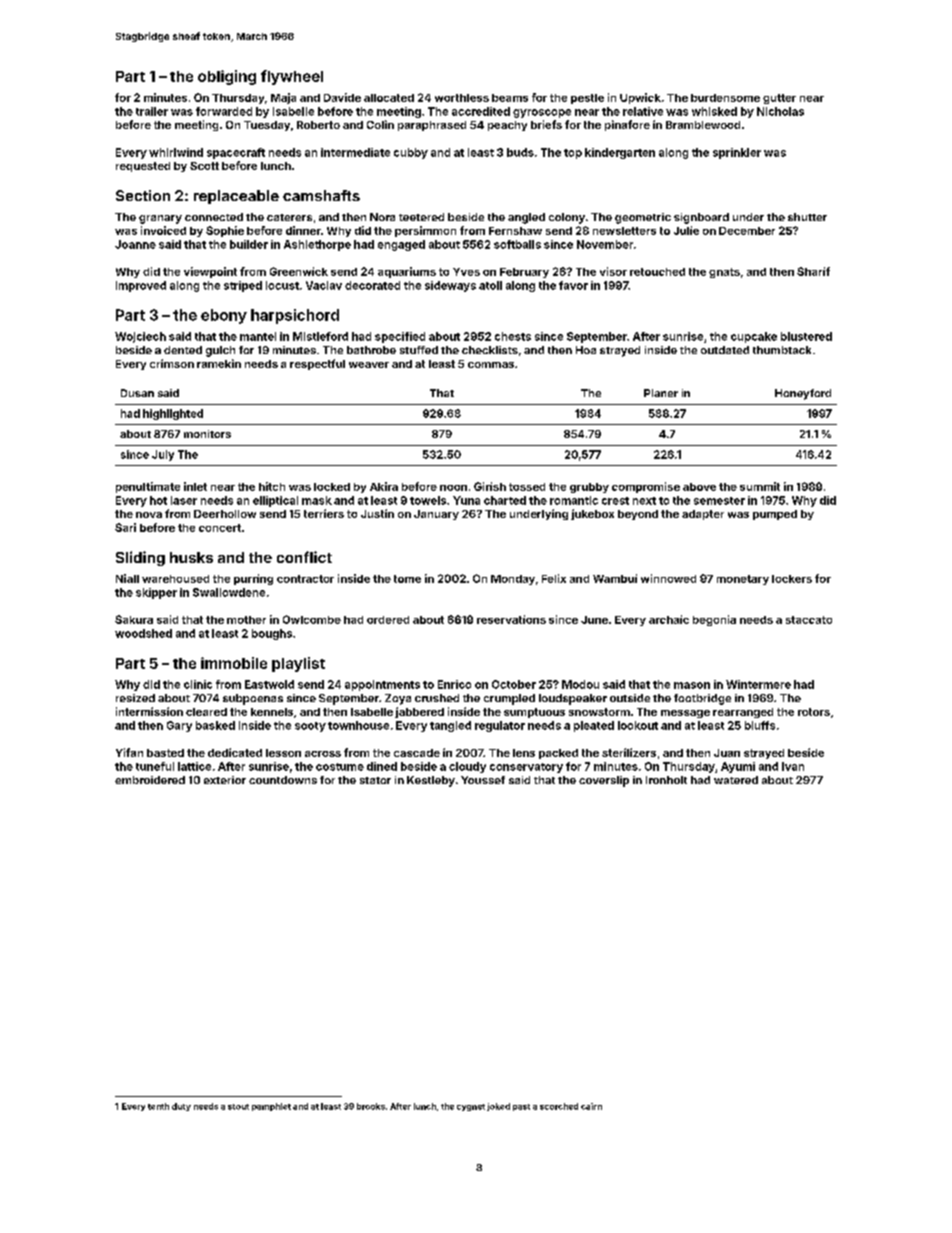  I want to click on Nicholas, so click(780, 111).
